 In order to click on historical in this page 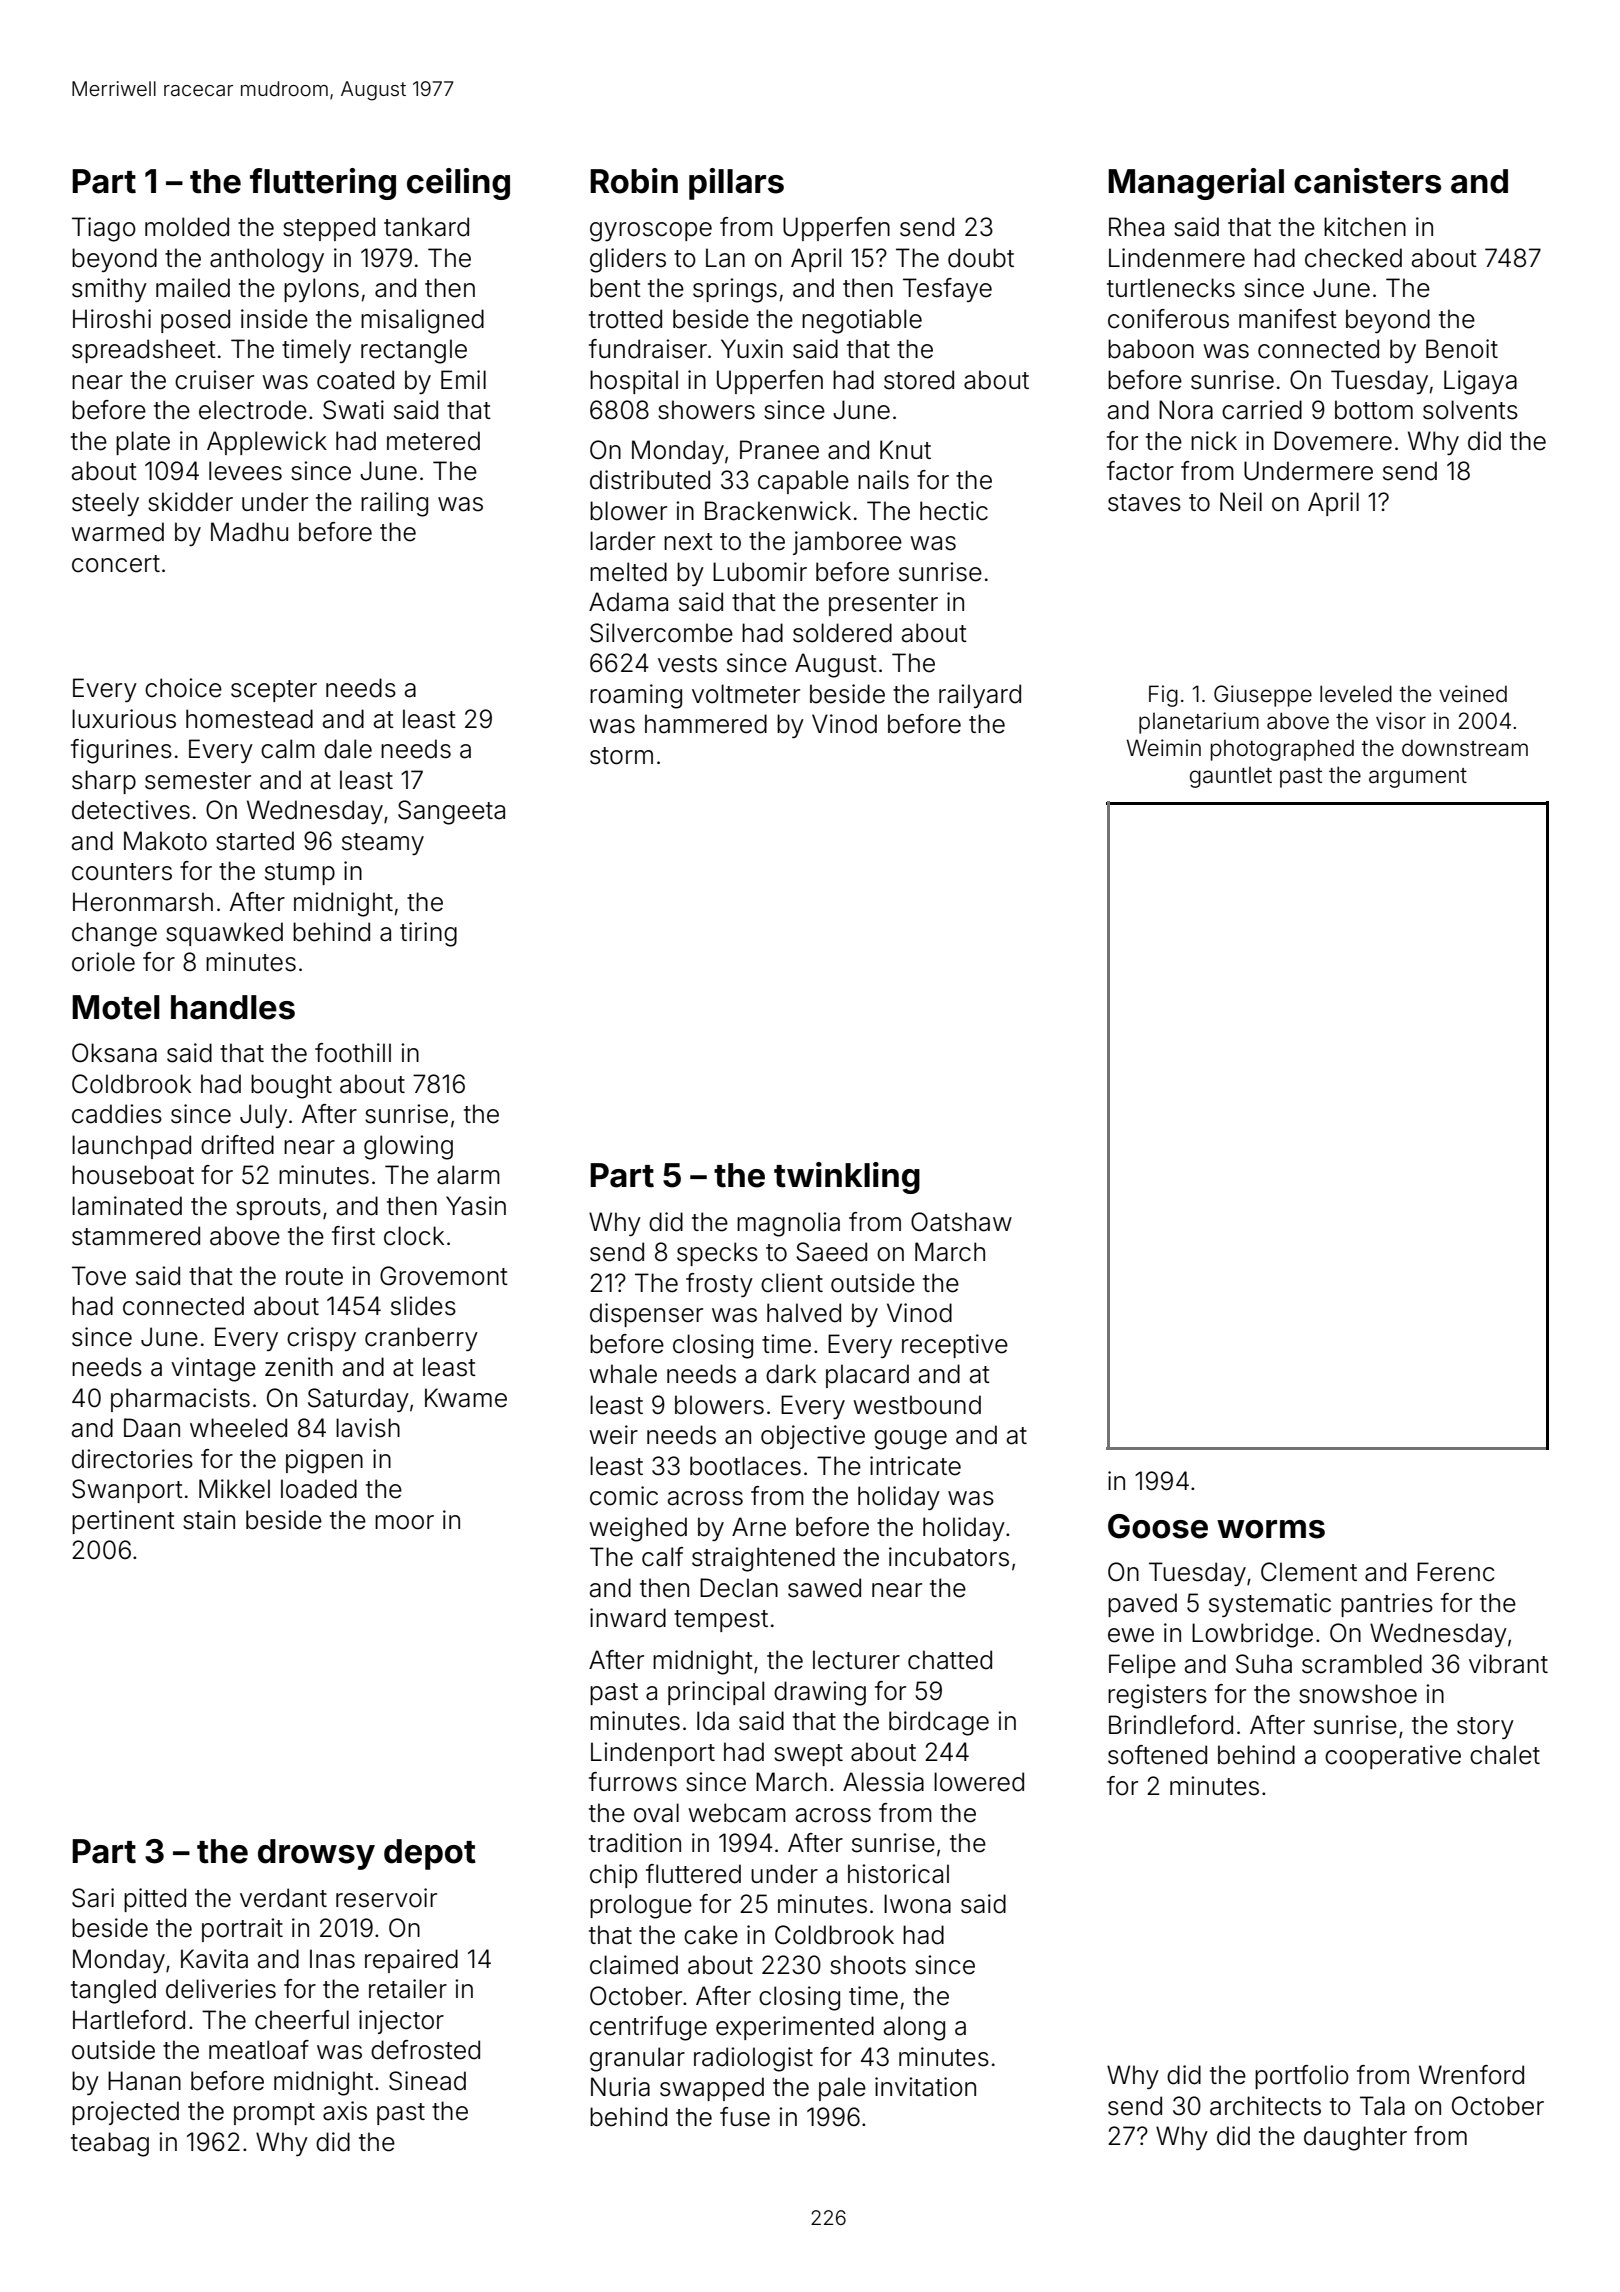, I will do `click(898, 1874)`.
